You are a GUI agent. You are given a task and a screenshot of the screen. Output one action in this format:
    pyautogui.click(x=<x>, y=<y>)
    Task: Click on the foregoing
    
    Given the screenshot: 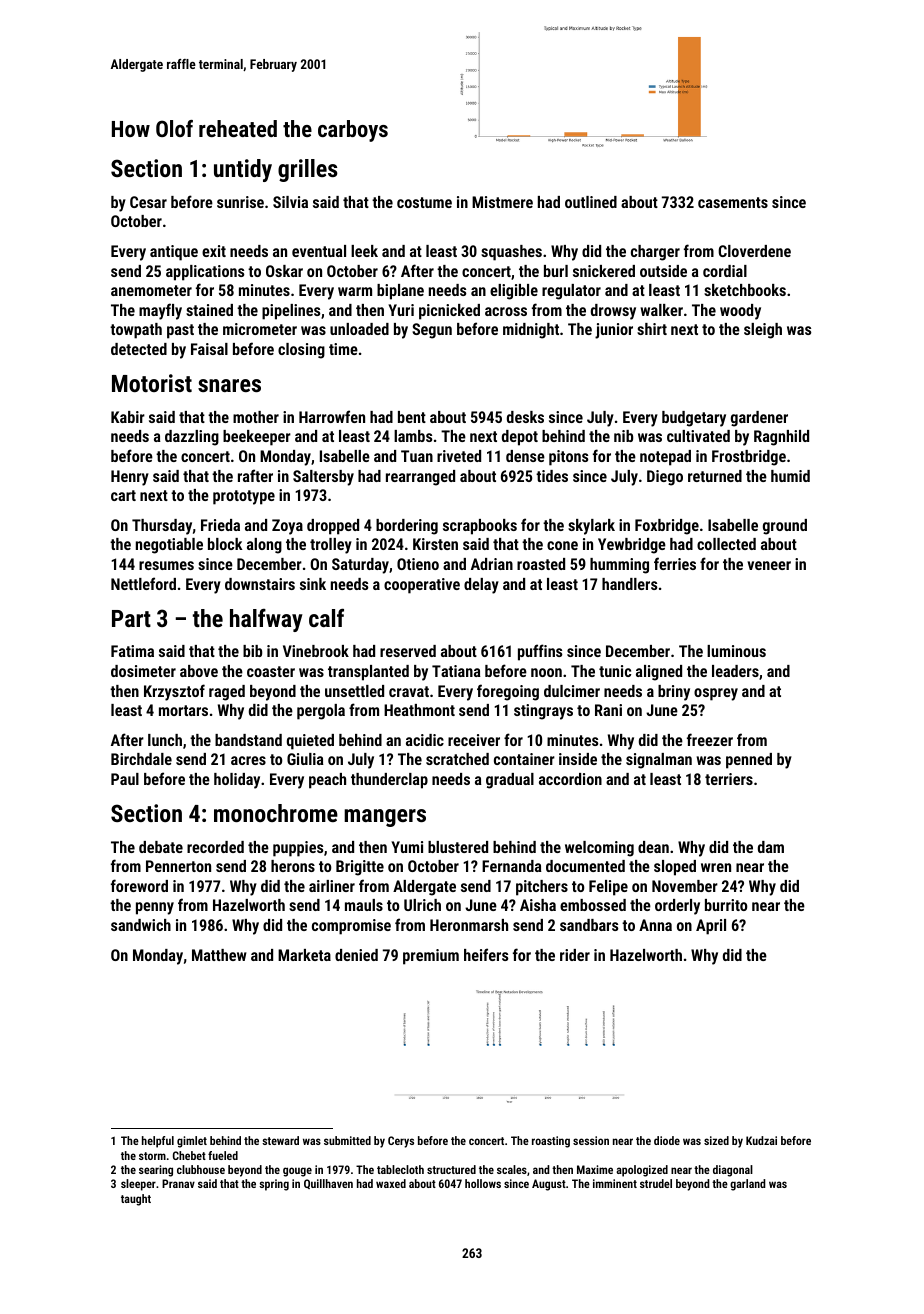 What is the action you would take?
    pyautogui.click(x=508, y=692)
